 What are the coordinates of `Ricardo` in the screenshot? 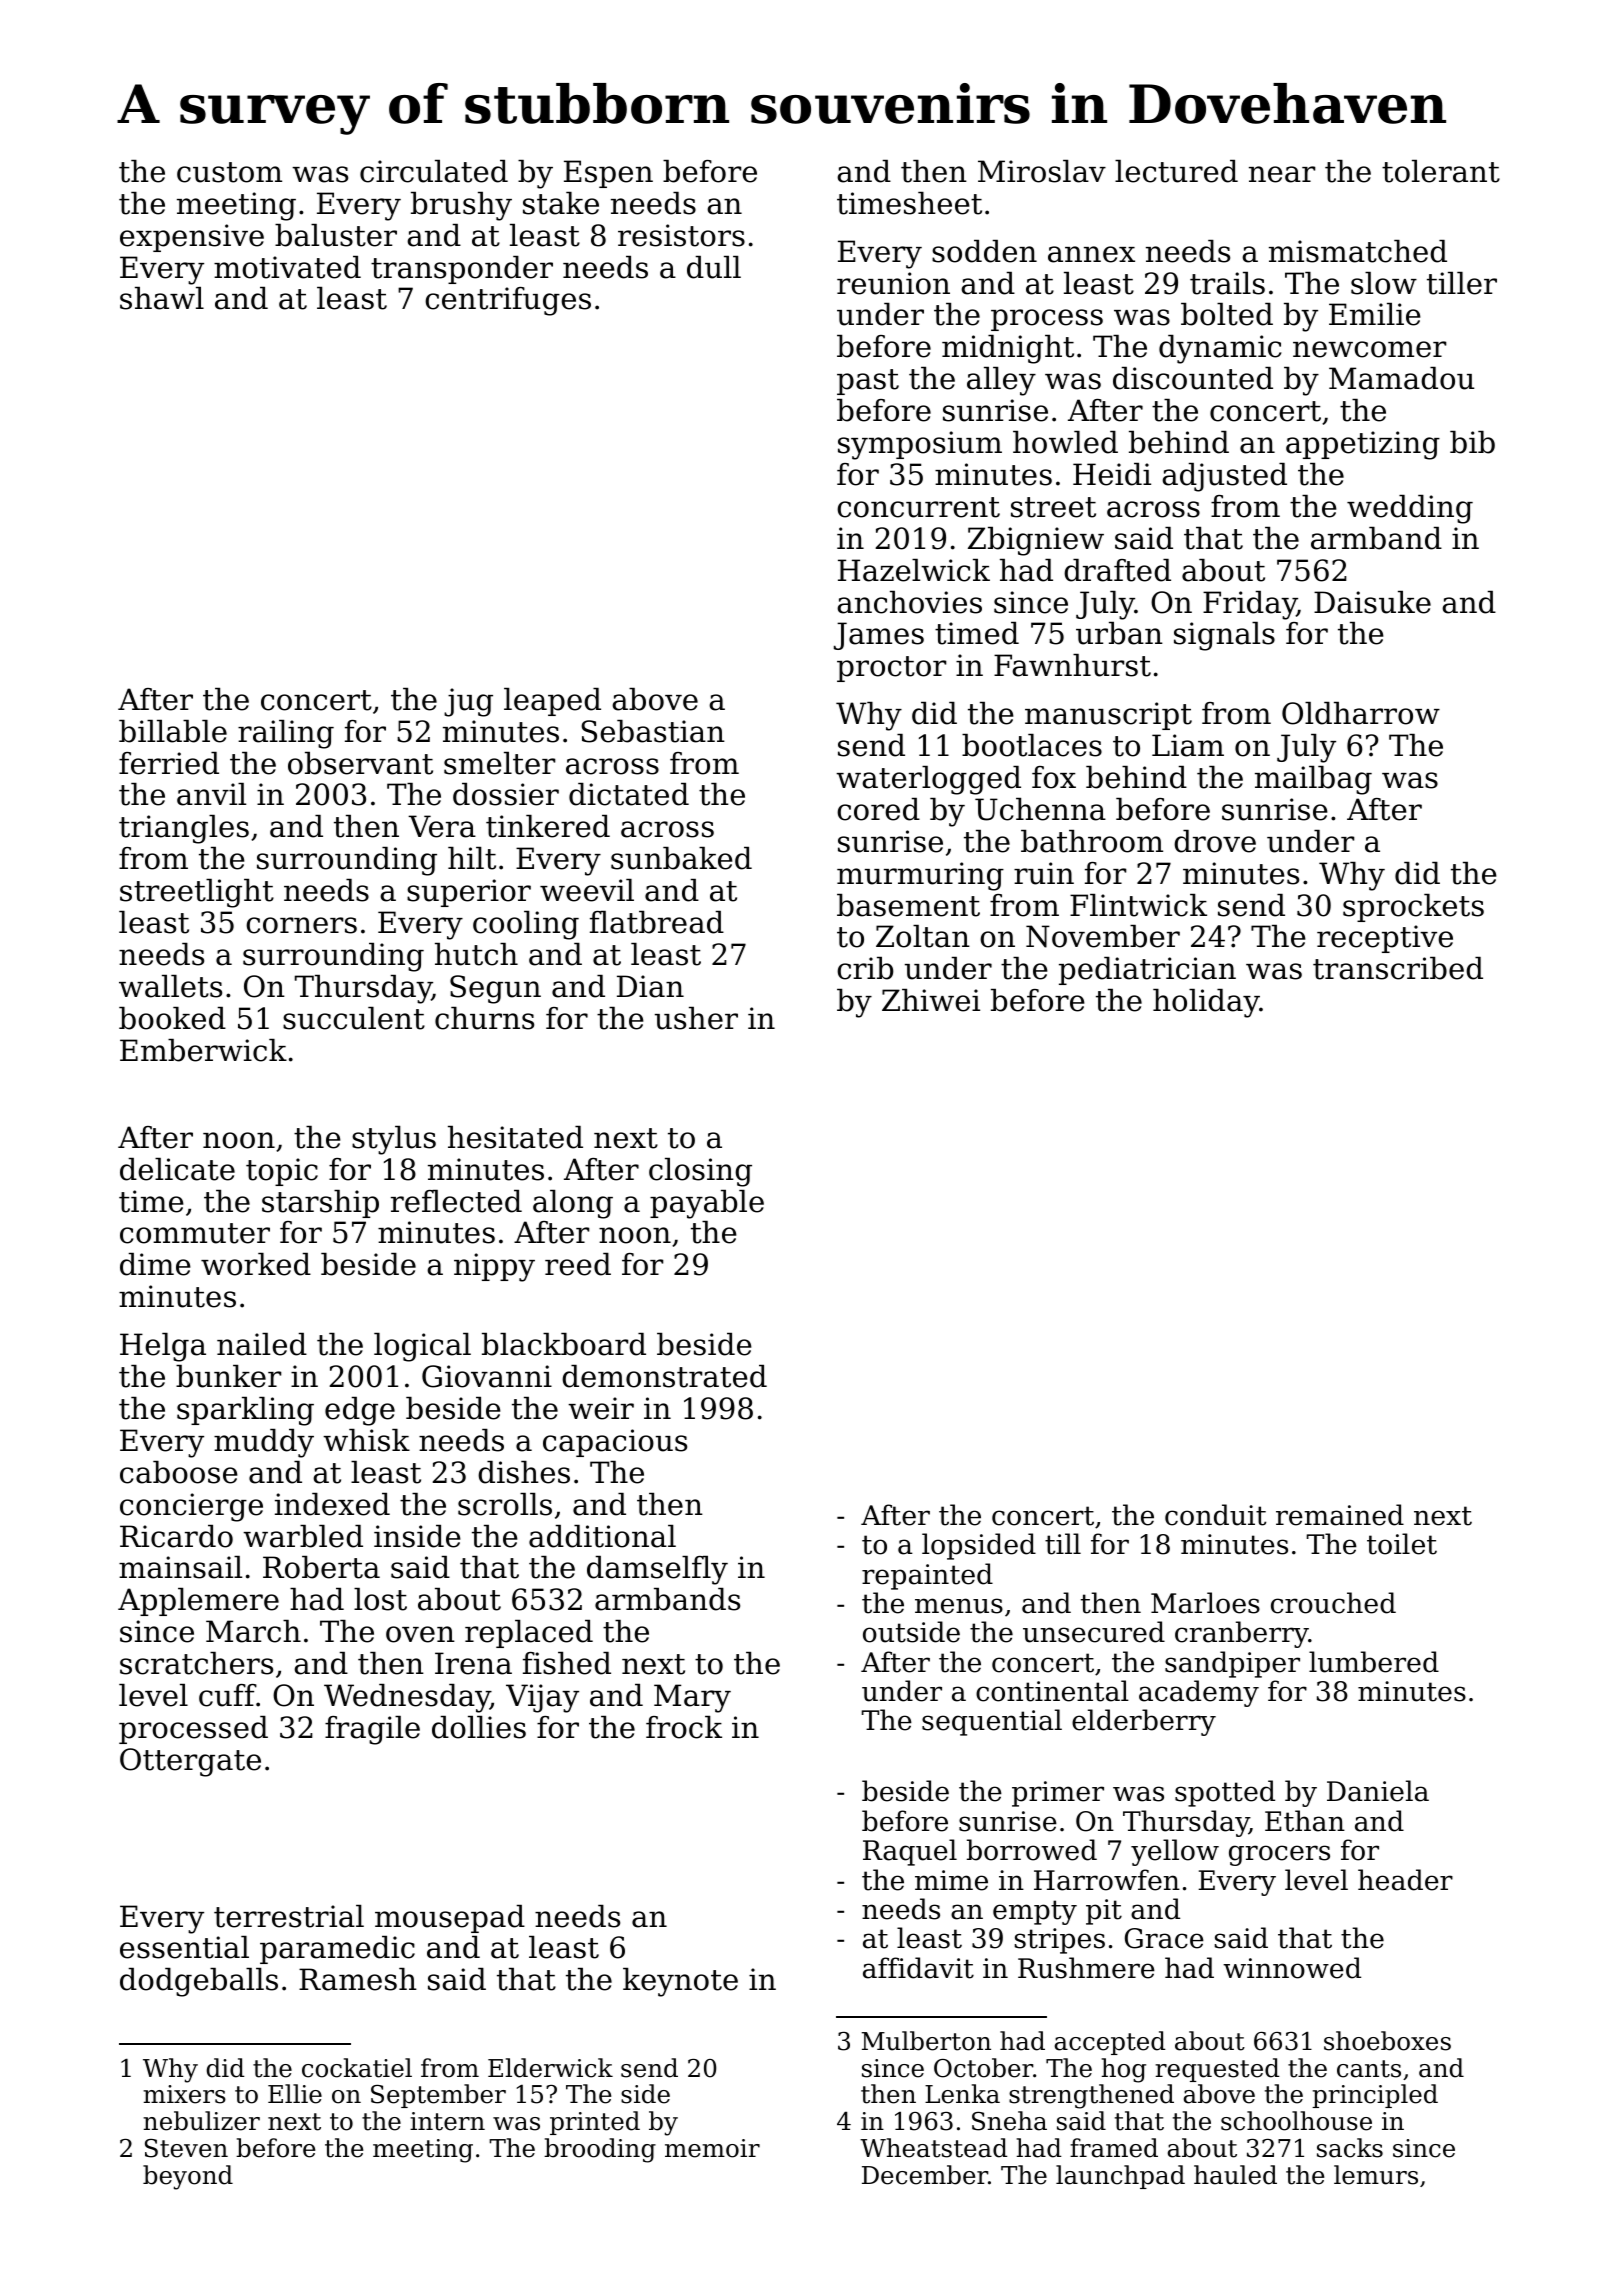 It's located at (176, 1536).
